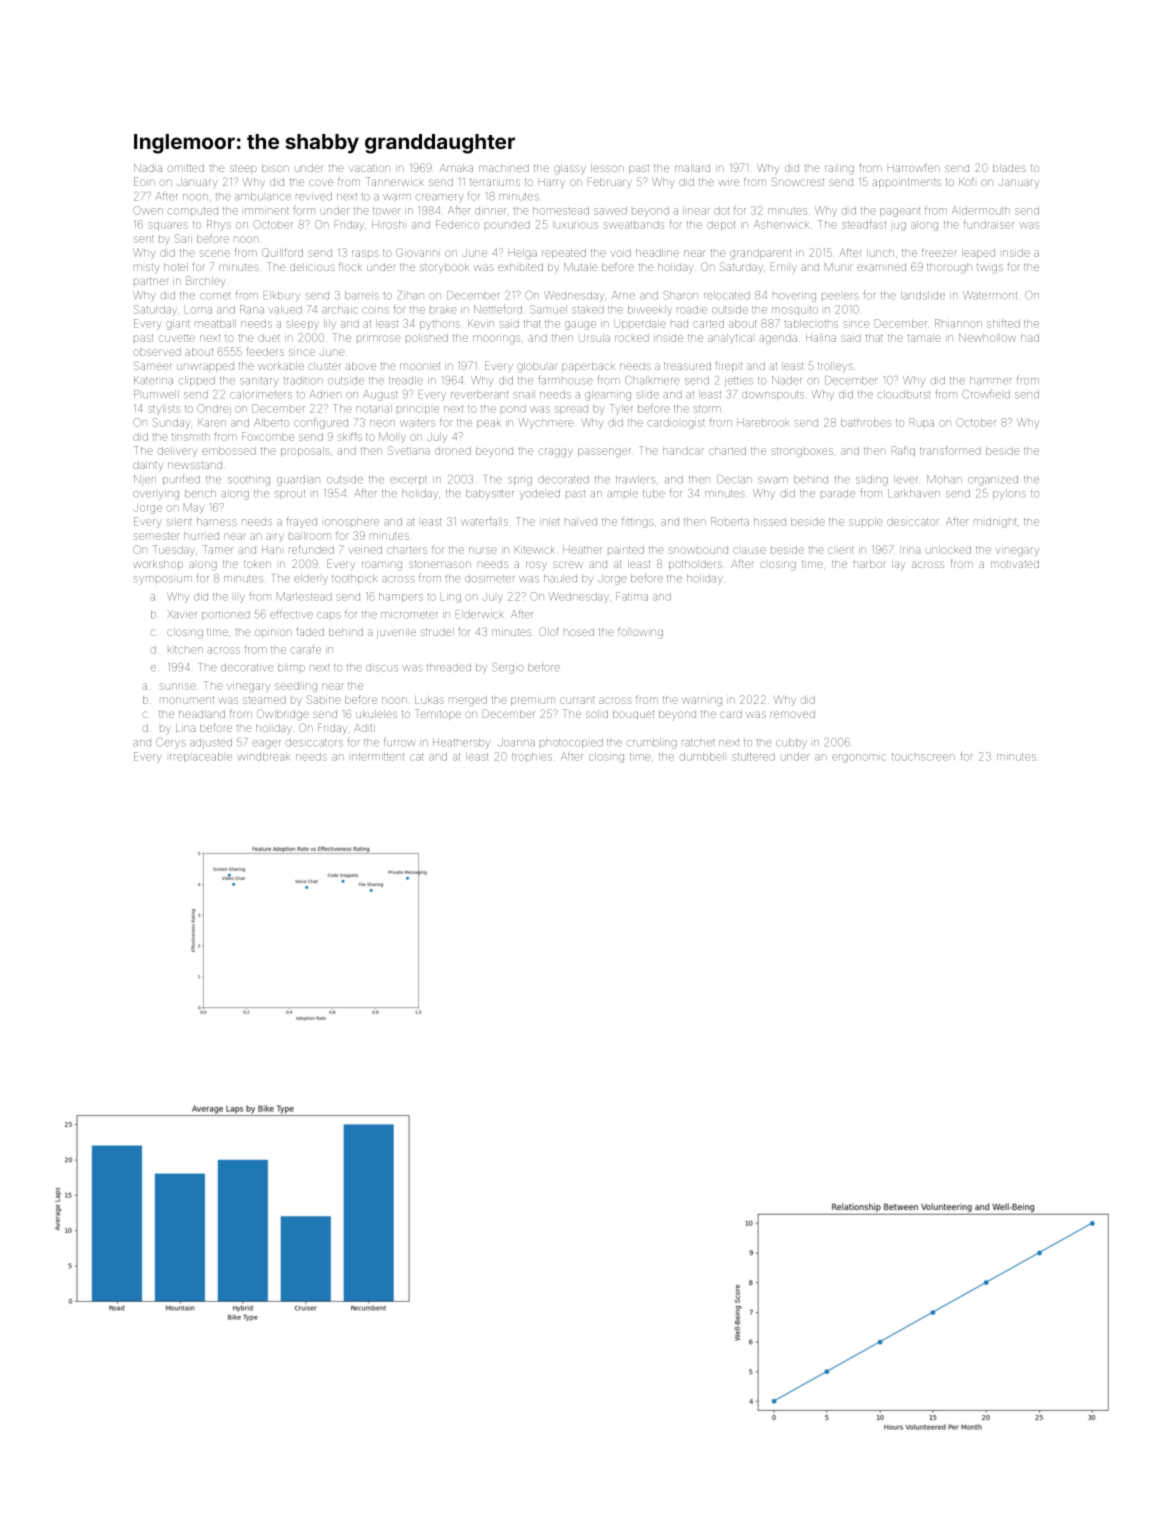  Describe the element at coordinates (869, 564) in the screenshot. I see `harbor` at that location.
